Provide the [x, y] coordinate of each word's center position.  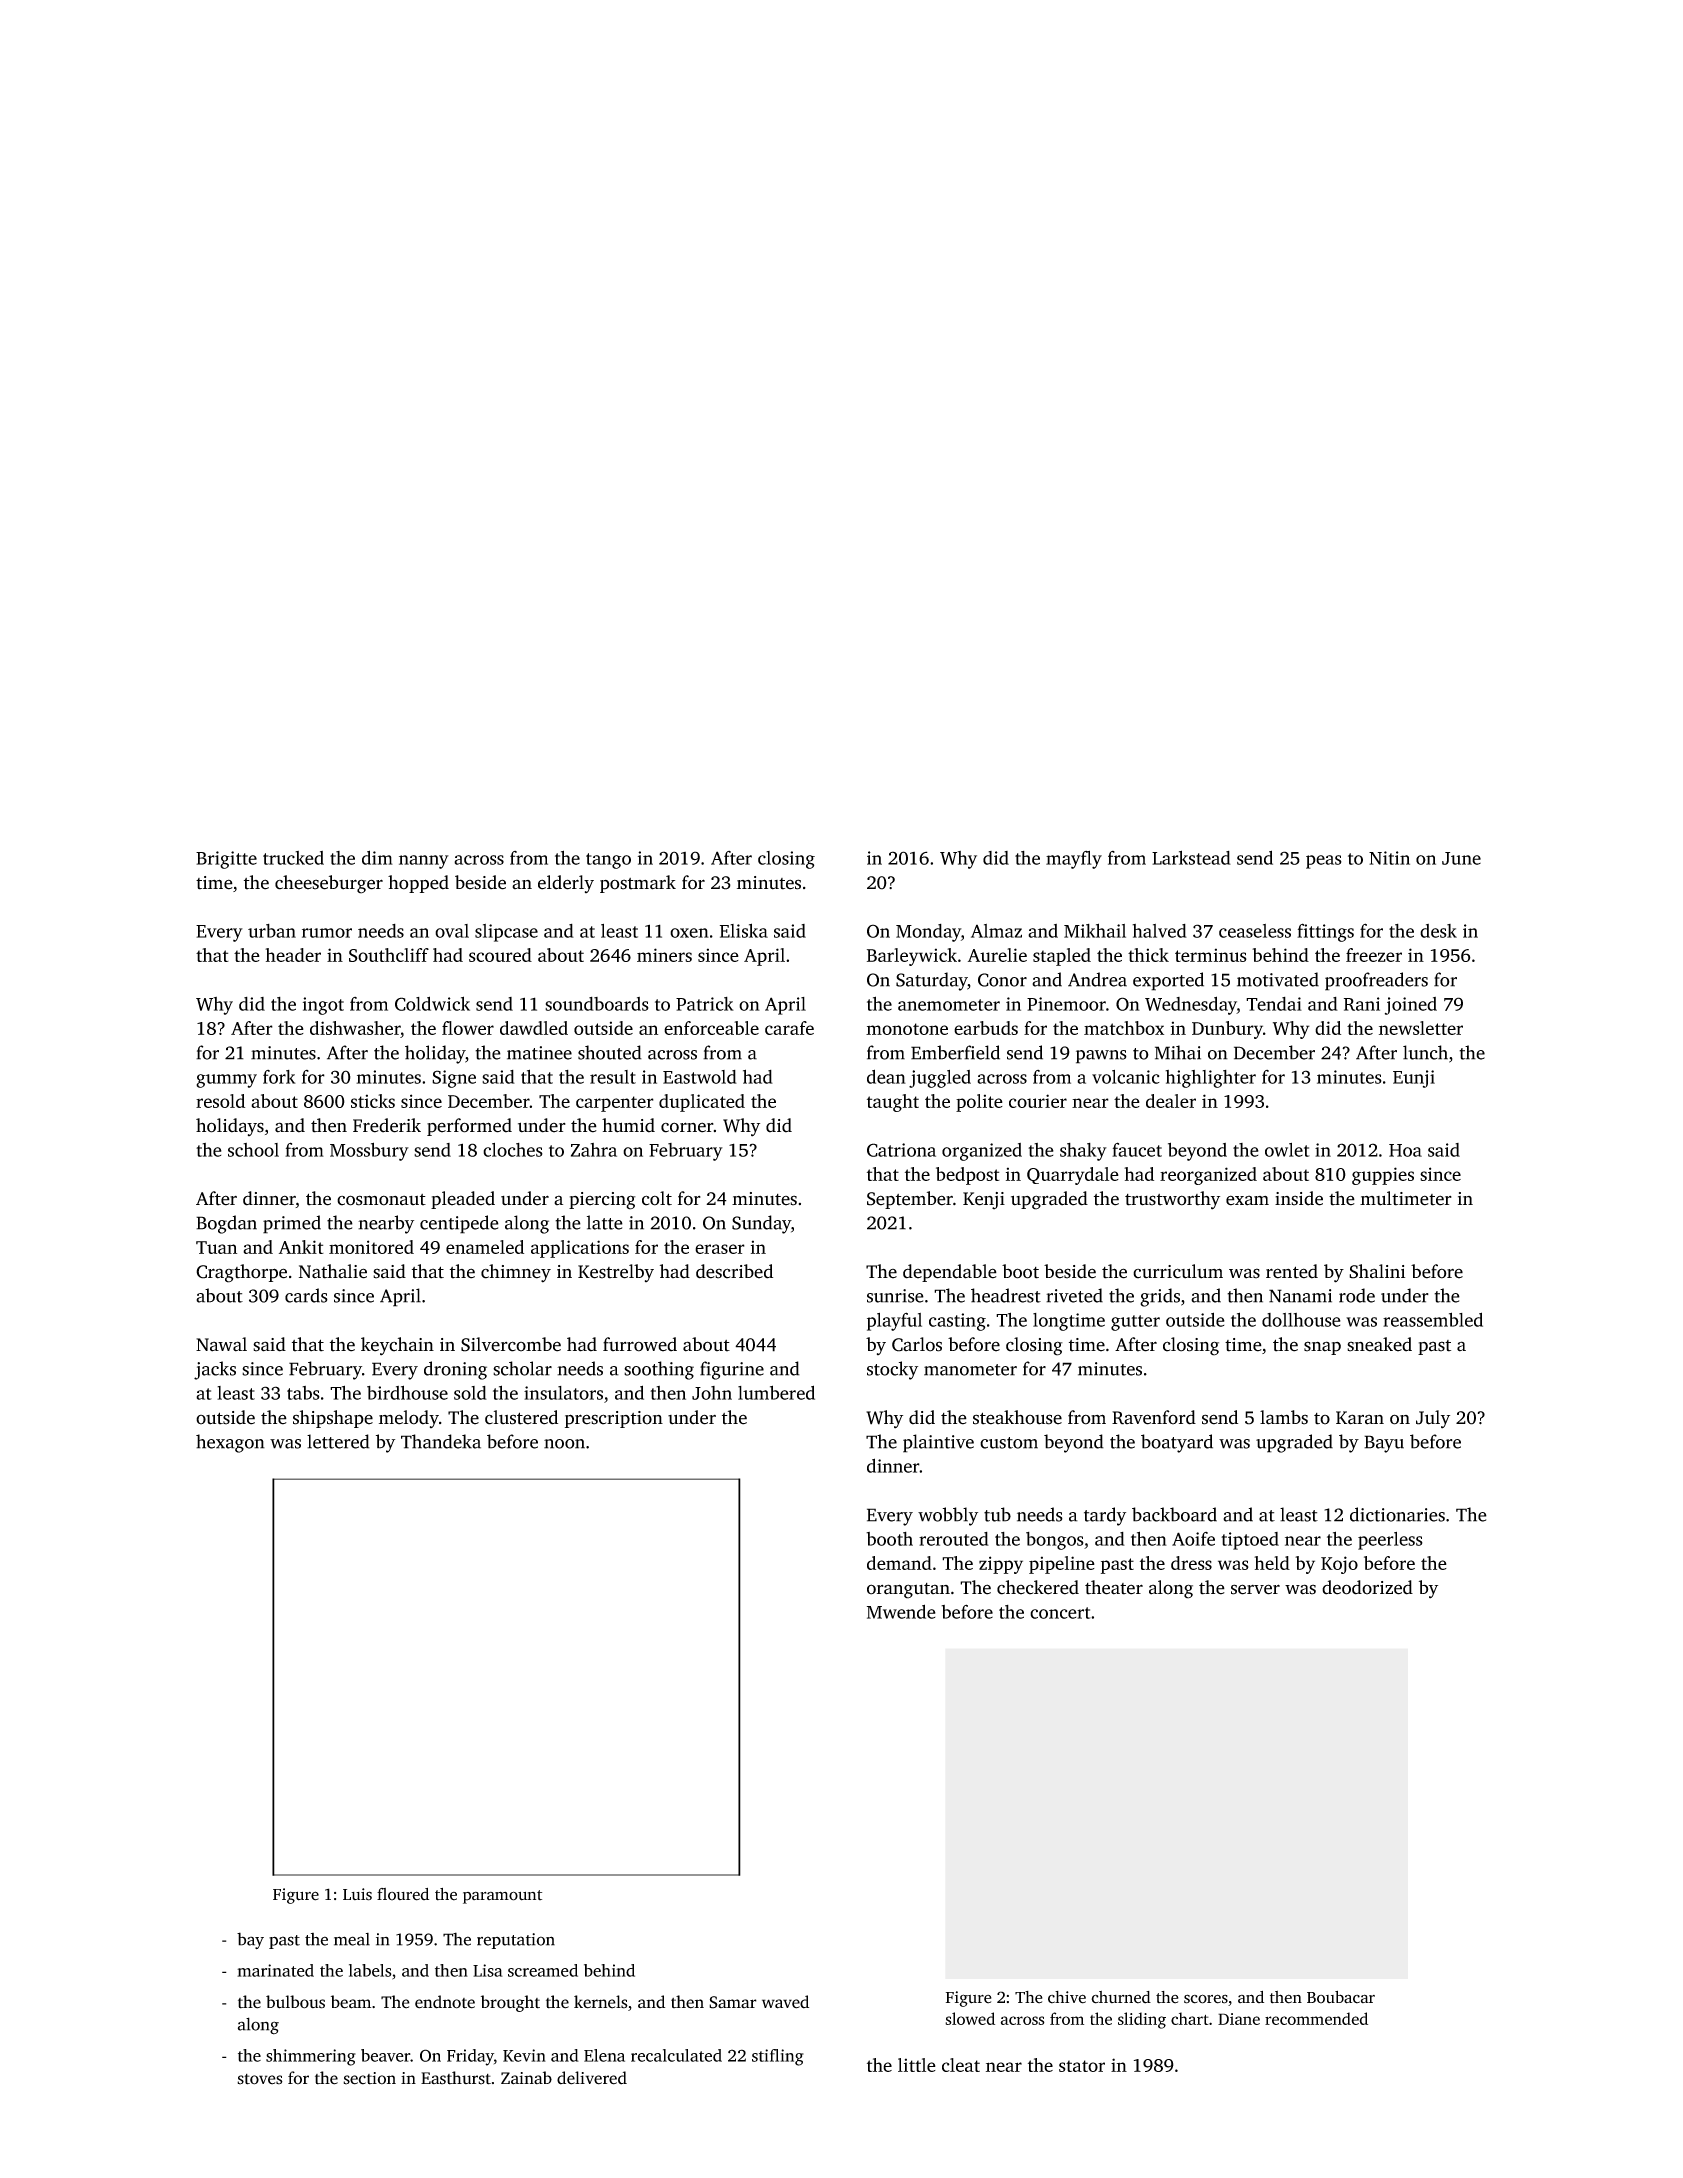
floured [403, 1894]
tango [608, 861]
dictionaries [1397, 1514]
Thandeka [441, 1441]
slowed [970, 2018]
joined [1411, 1006]
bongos [1055, 1541]
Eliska [744, 930]
